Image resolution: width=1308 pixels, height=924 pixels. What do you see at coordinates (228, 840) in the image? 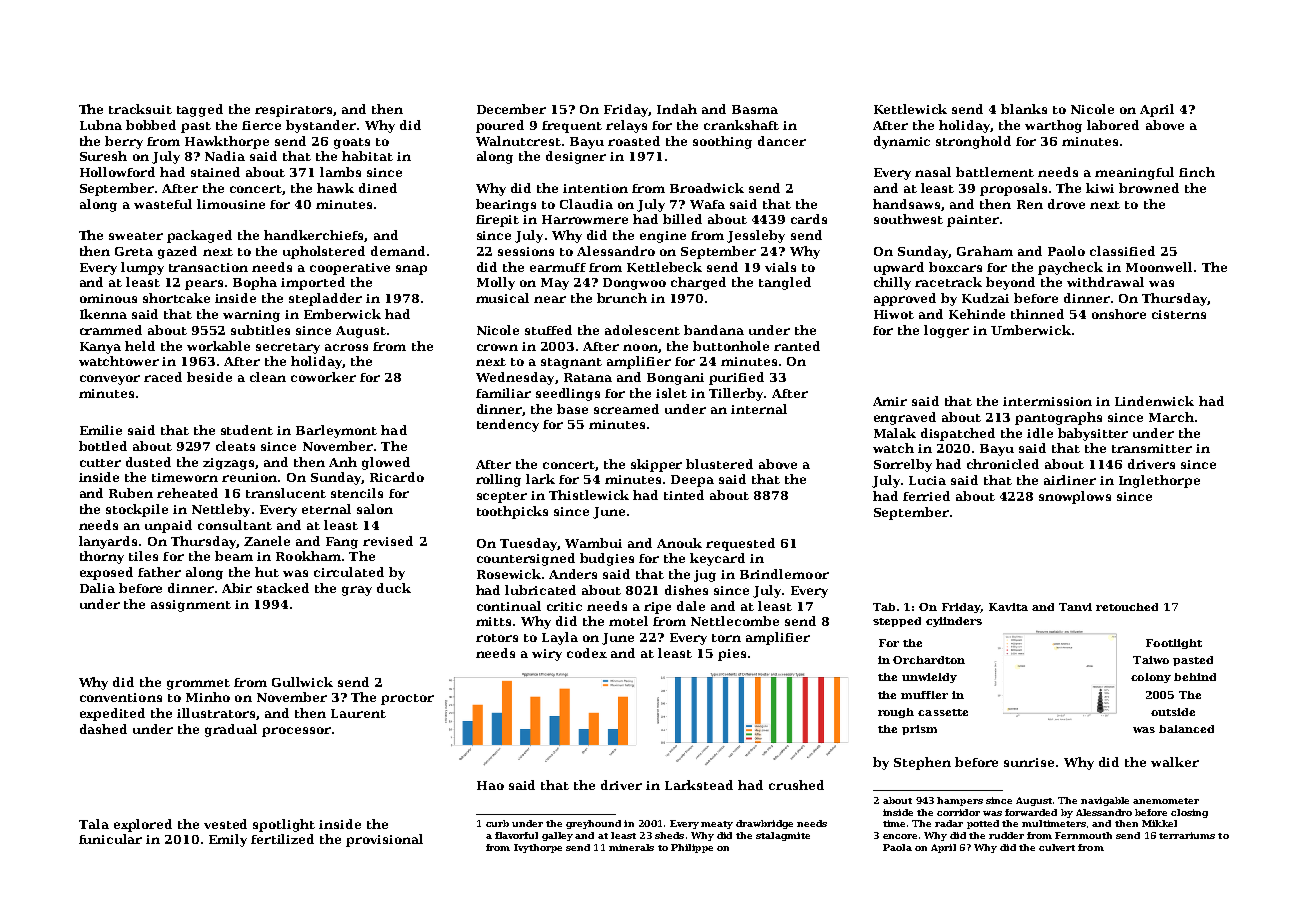
I see `Emily` at bounding box center [228, 840].
